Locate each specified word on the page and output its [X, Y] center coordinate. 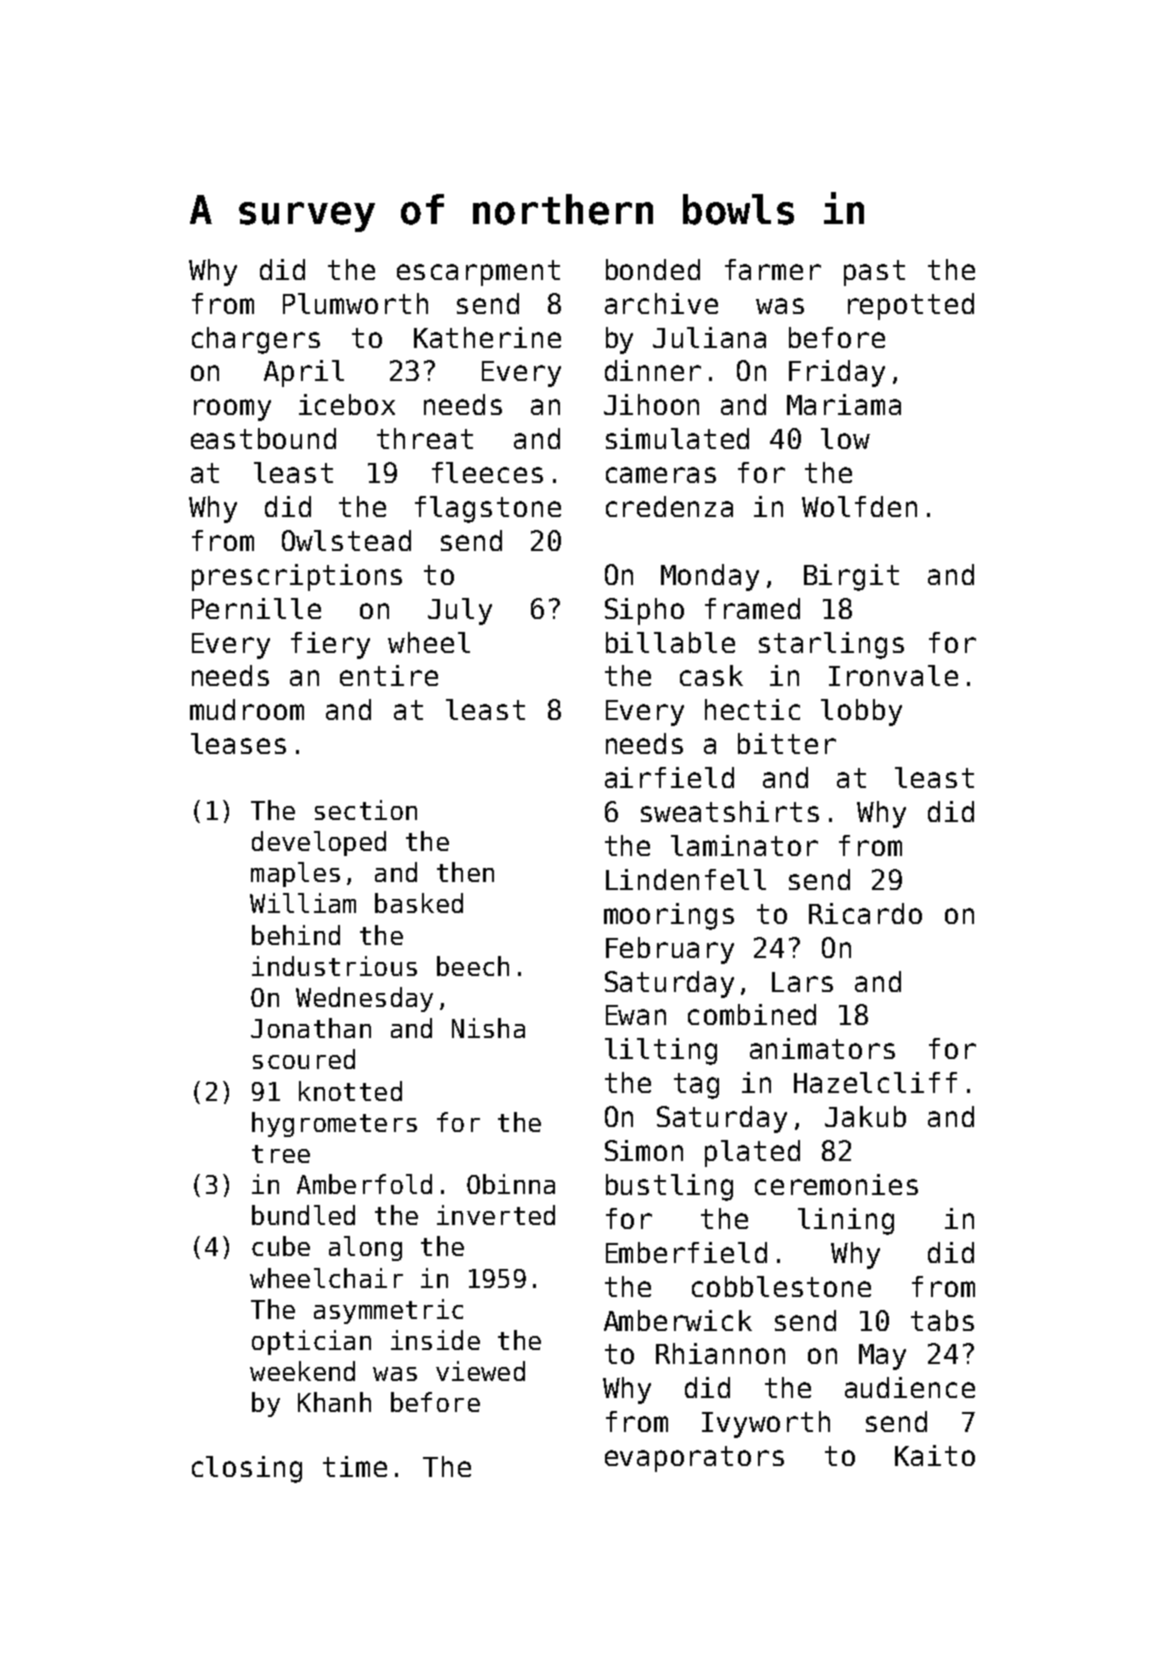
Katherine [487, 337]
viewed [480, 1371]
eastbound [263, 438]
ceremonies [836, 1184]
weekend [302, 1371]
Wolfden [859, 506]
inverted [496, 1215]
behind [296, 935]
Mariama [844, 404]
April [304, 373]
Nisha [488, 1028]
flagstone [488, 509]
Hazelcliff [875, 1082]
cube [281, 1246]
